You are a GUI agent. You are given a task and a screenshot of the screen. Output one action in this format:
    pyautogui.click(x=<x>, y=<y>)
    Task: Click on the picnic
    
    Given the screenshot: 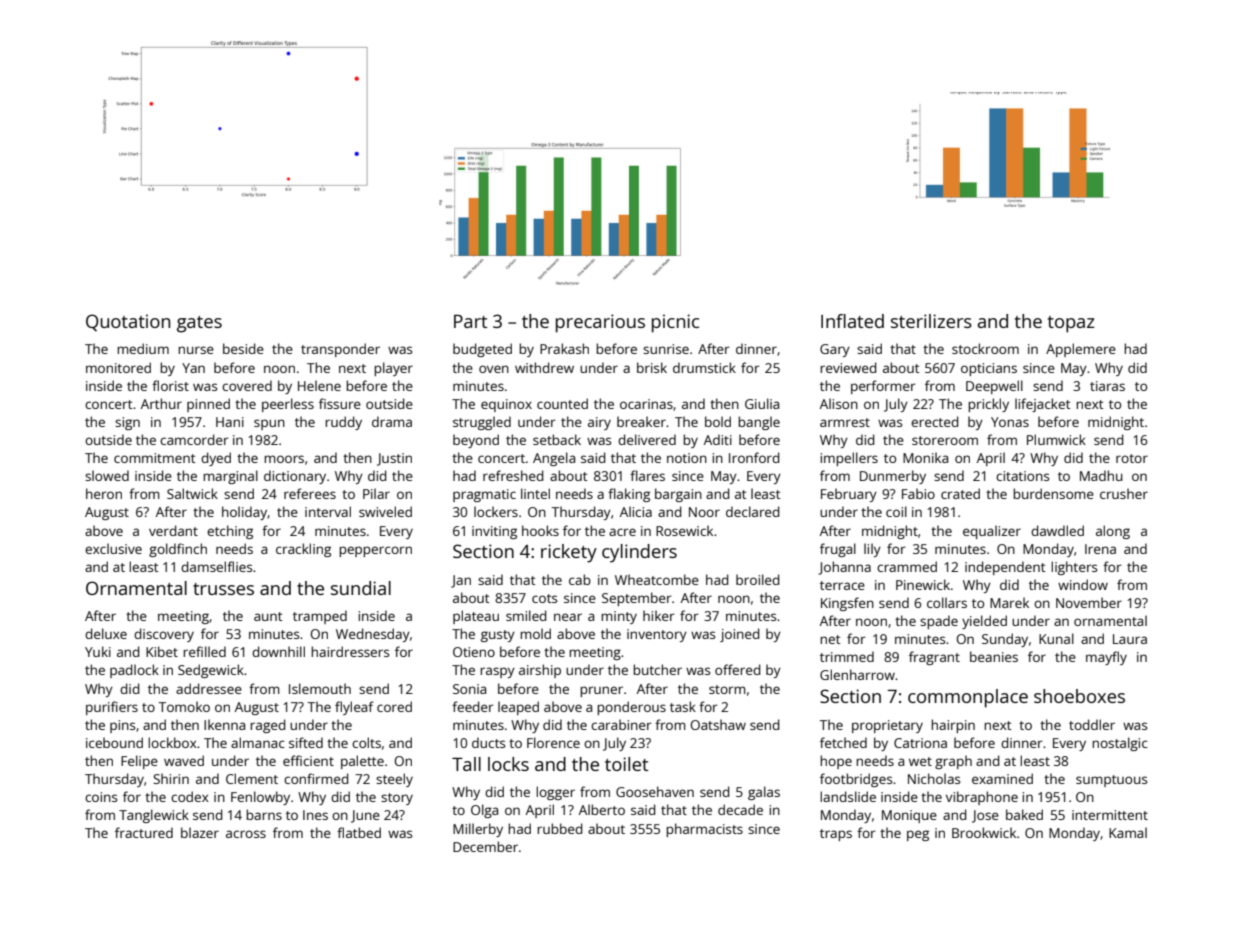 What is the action you would take?
    pyautogui.click(x=675, y=323)
